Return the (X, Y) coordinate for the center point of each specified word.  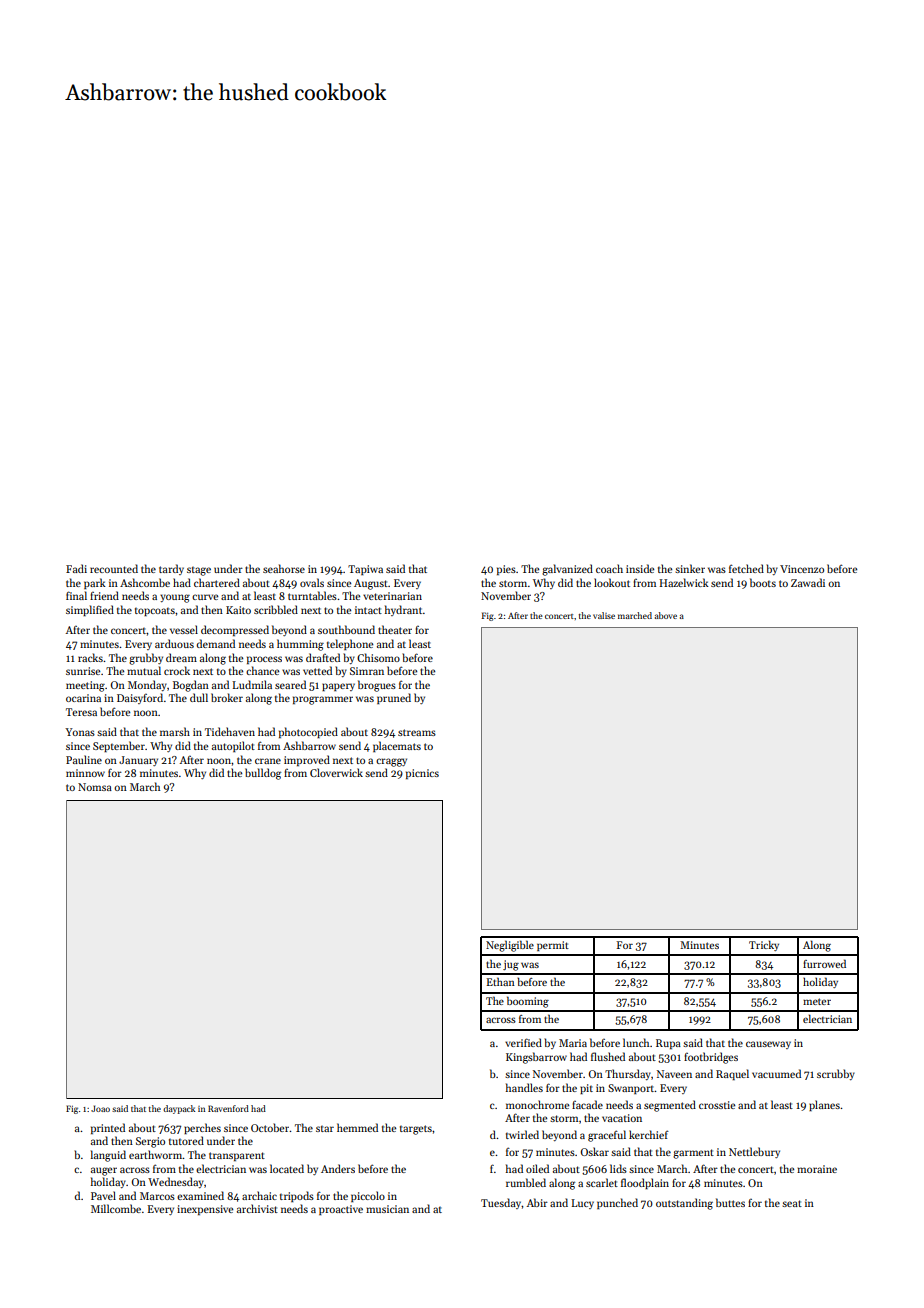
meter (817, 1001)
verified (523, 1042)
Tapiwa (365, 570)
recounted (114, 568)
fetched (746, 568)
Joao (100, 1108)
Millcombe (116, 1208)
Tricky (764, 945)
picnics (422, 774)
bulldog (263, 774)
